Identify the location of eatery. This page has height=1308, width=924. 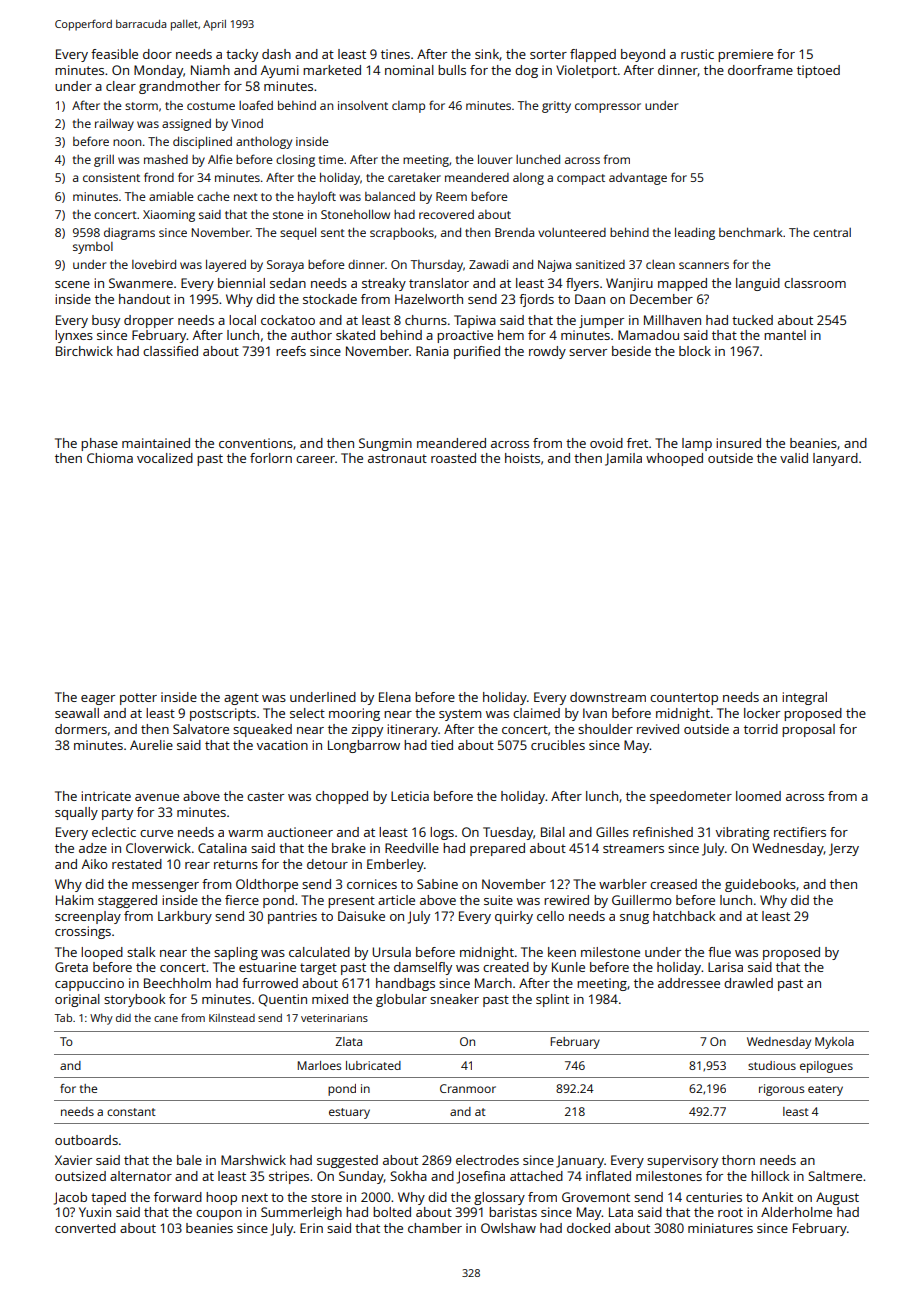
(825, 1090).
